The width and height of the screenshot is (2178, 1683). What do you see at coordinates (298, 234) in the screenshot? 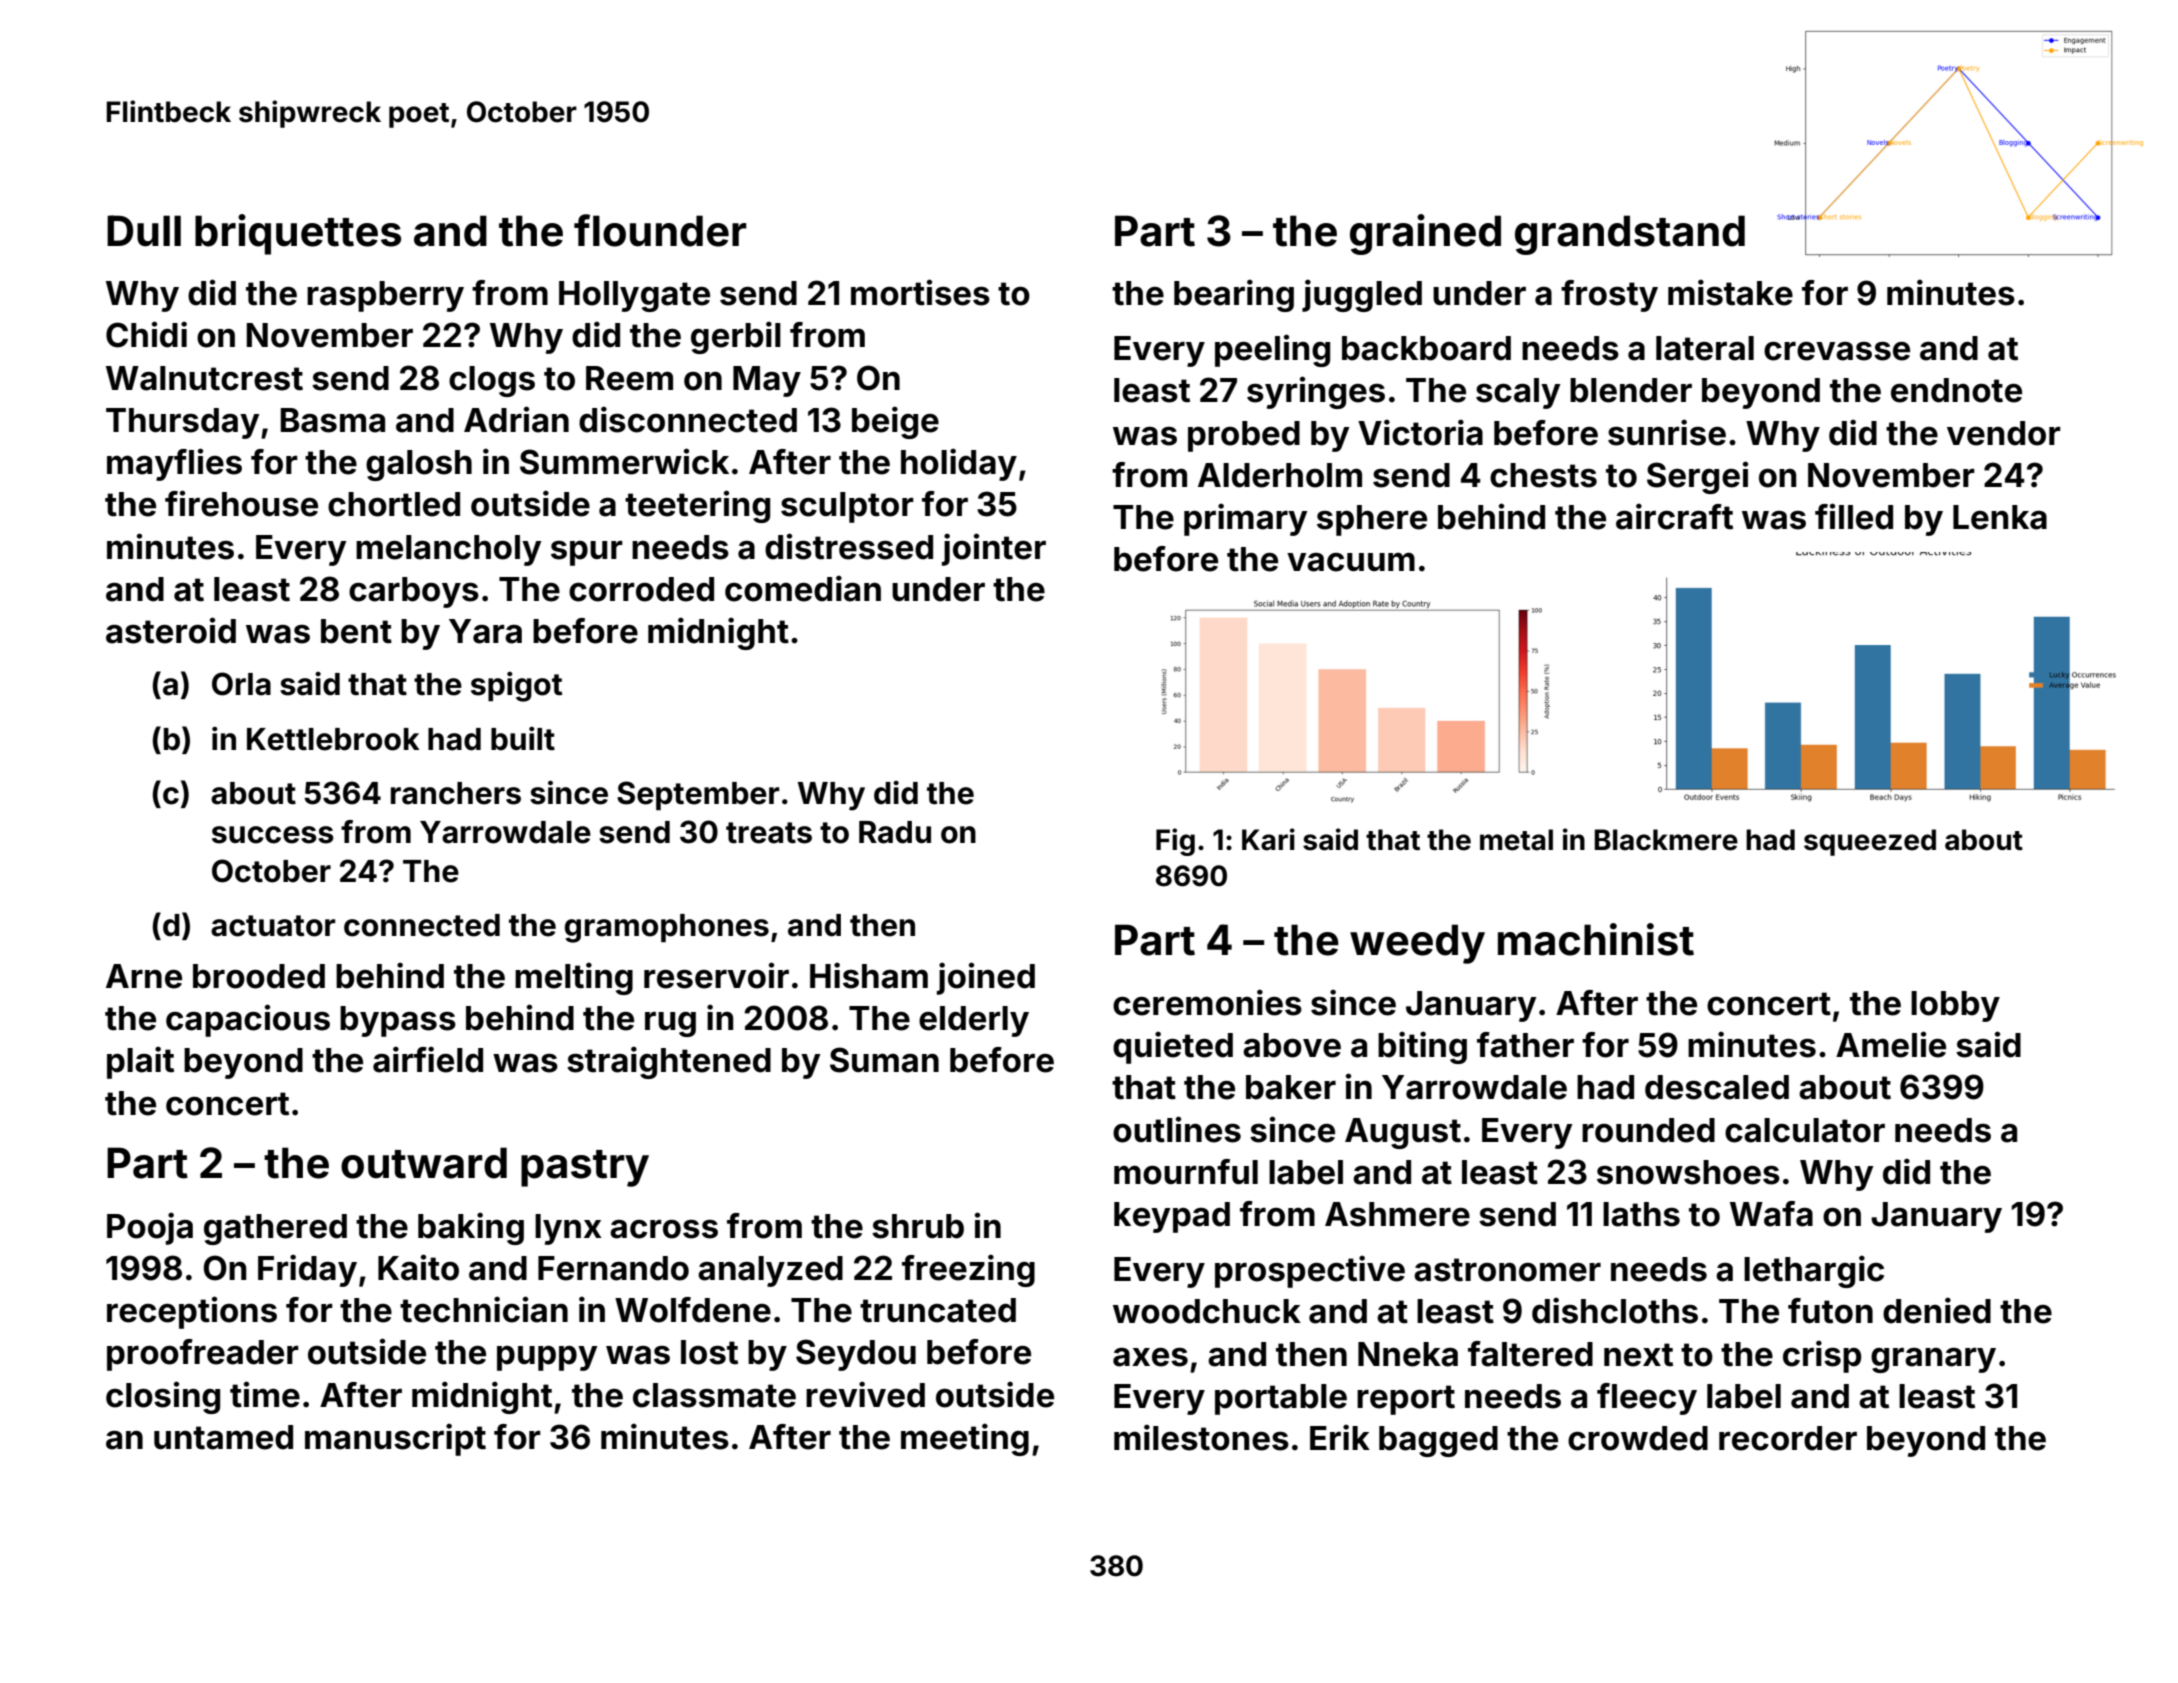
I see `briquettes` at bounding box center [298, 234].
